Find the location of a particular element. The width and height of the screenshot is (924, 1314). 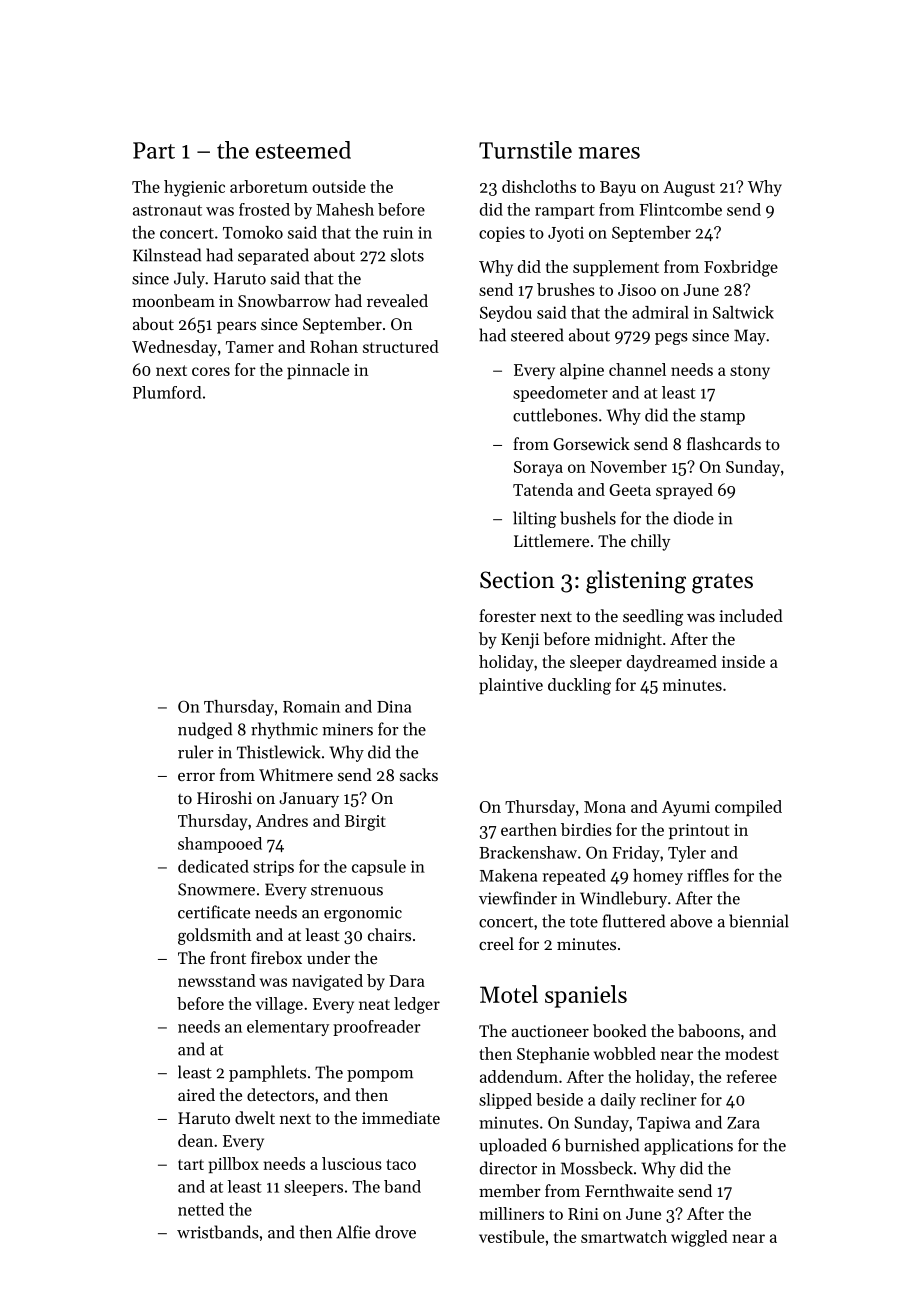

netted is located at coordinates (201, 1209).
